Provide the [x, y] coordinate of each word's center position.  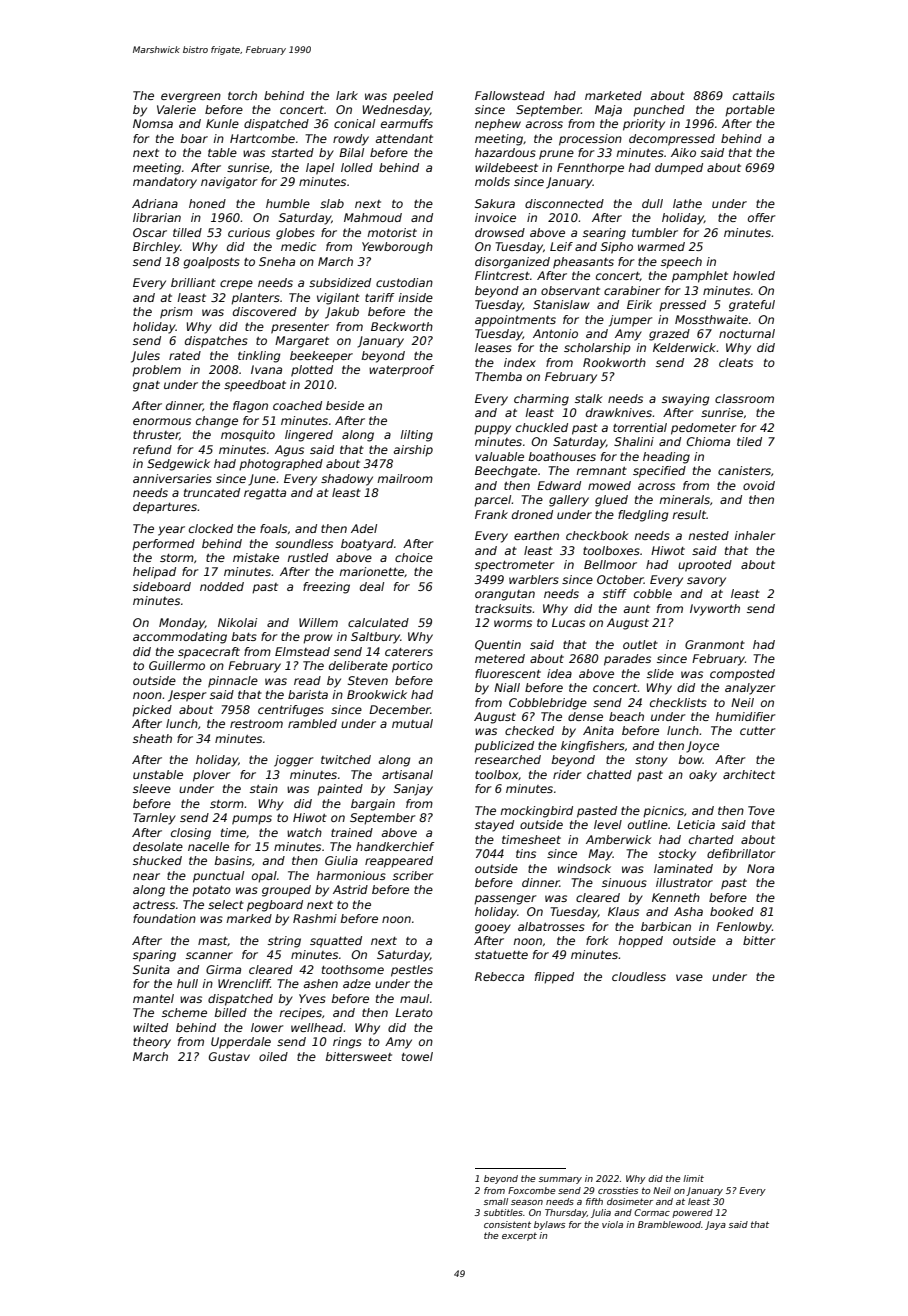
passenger [505, 900]
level [608, 824]
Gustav [229, 1056]
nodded [222, 586]
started [292, 152]
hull [187, 983]
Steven [368, 680]
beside [345, 405]
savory [706, 582]
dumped [679, 169]
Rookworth [614, 362]
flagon [250, 407]
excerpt [519, 1237]
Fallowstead [510, 95]
